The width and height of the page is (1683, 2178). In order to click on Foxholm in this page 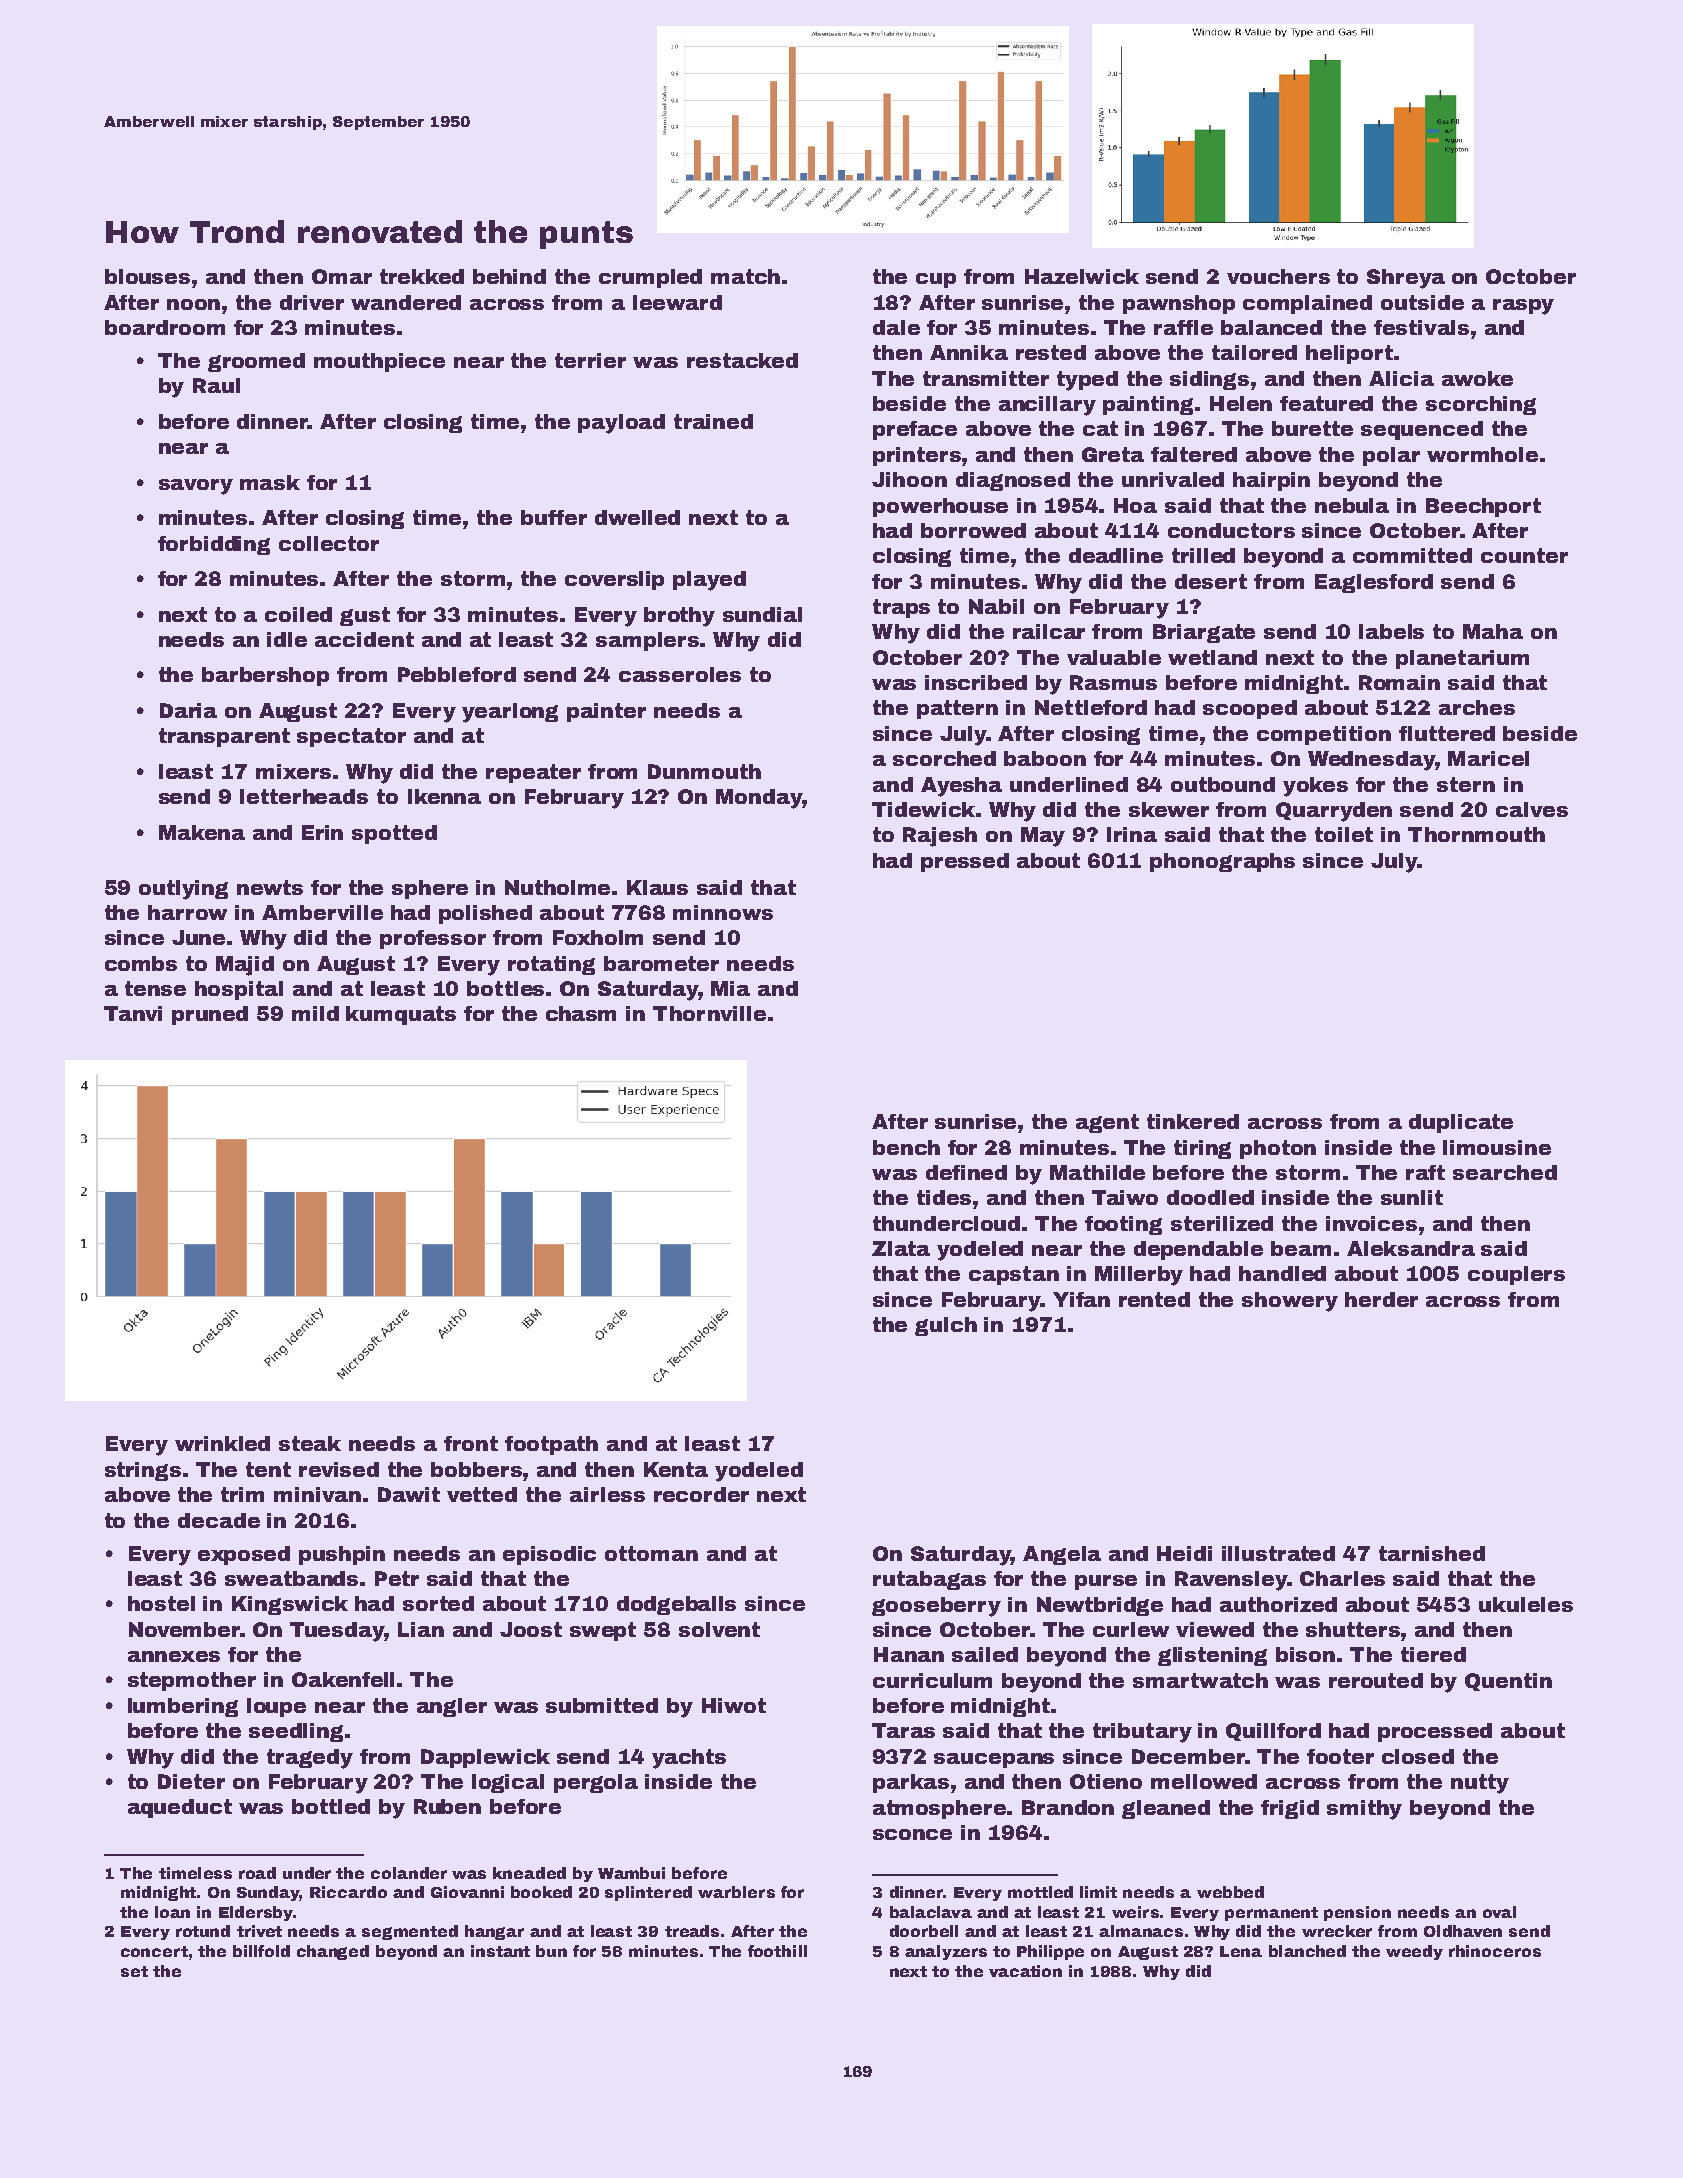, I will do `click(598, 937)`.
